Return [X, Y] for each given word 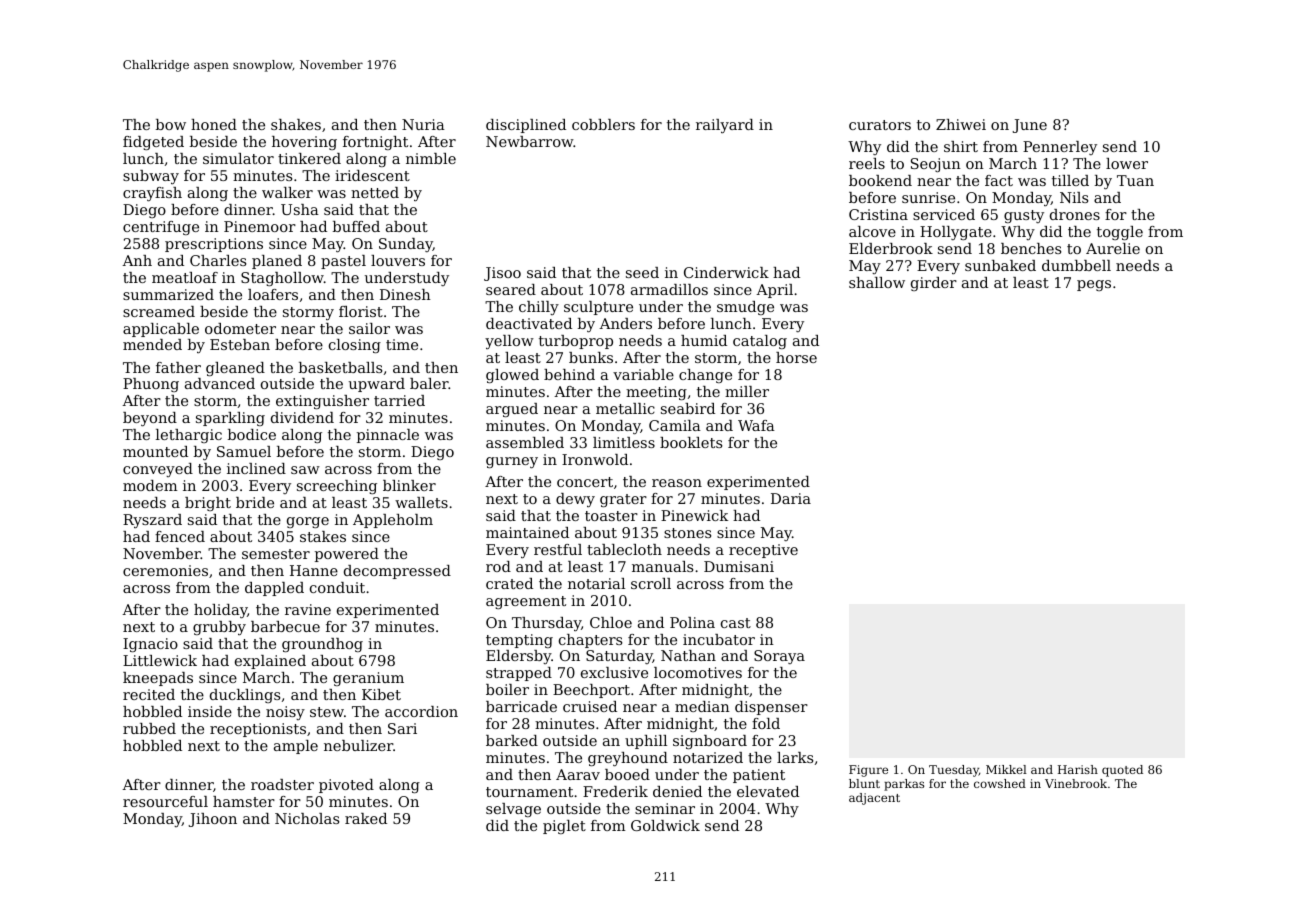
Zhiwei [961, 124]
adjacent [874, 799]
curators [880, 125]
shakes [296, 124]
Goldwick [665, 825]
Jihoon [212, 820]
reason [677, 483]
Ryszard [152, 521]
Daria [791, 498]
